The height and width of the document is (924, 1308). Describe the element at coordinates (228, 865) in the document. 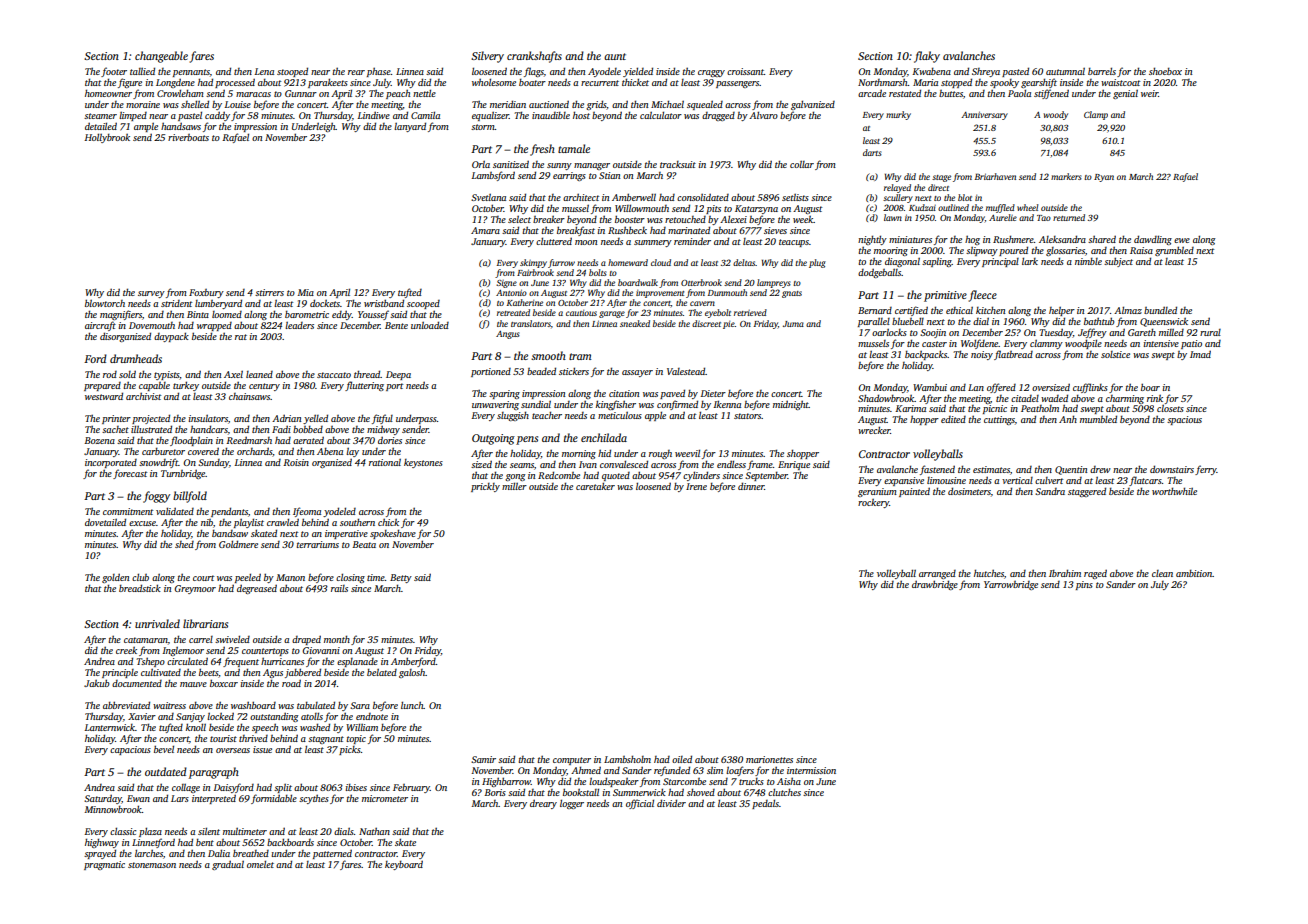

I see `gradual` at that location.
